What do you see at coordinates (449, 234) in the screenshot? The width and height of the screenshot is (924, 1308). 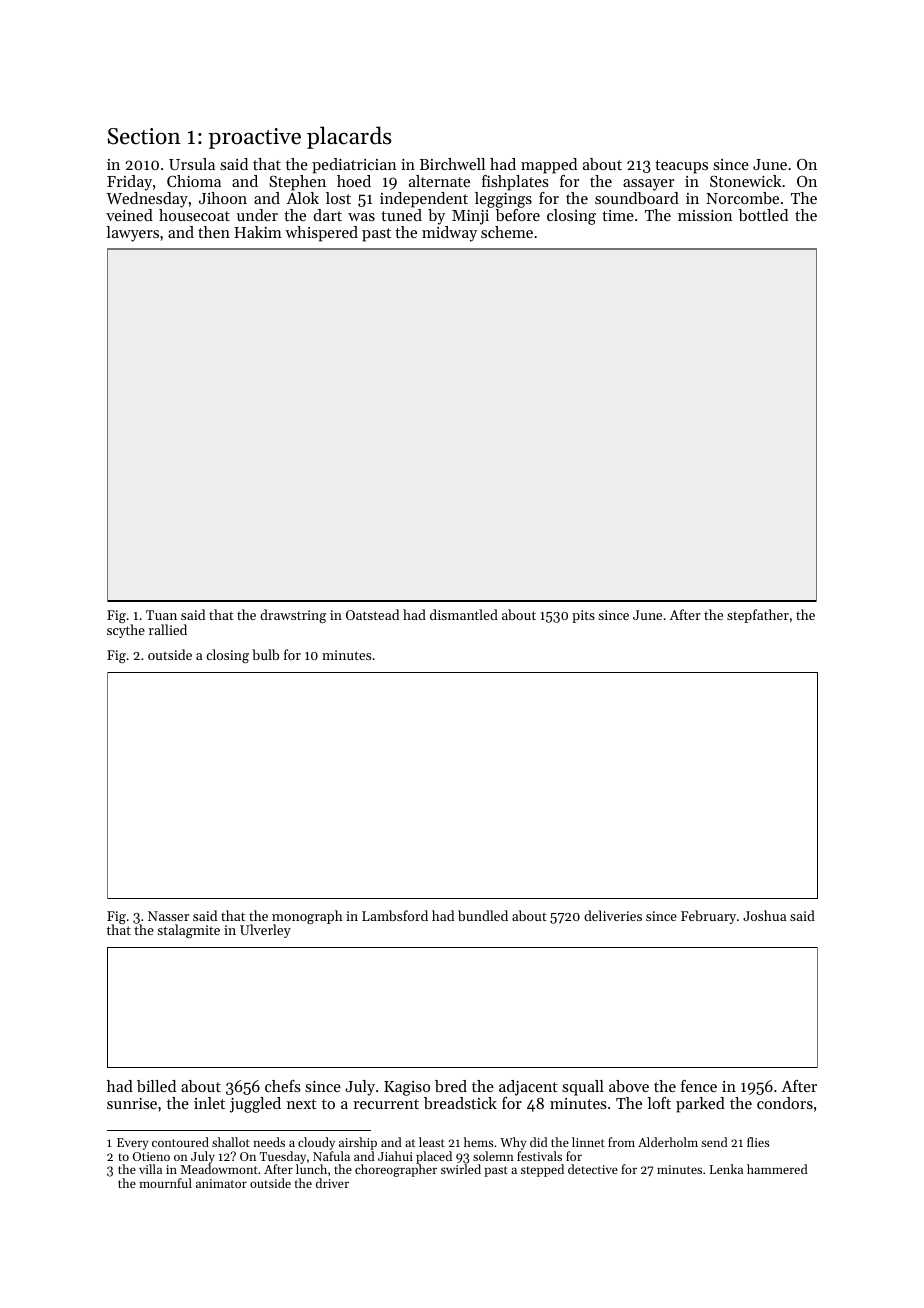 I see `midway` at bounding box center [449, 234].
